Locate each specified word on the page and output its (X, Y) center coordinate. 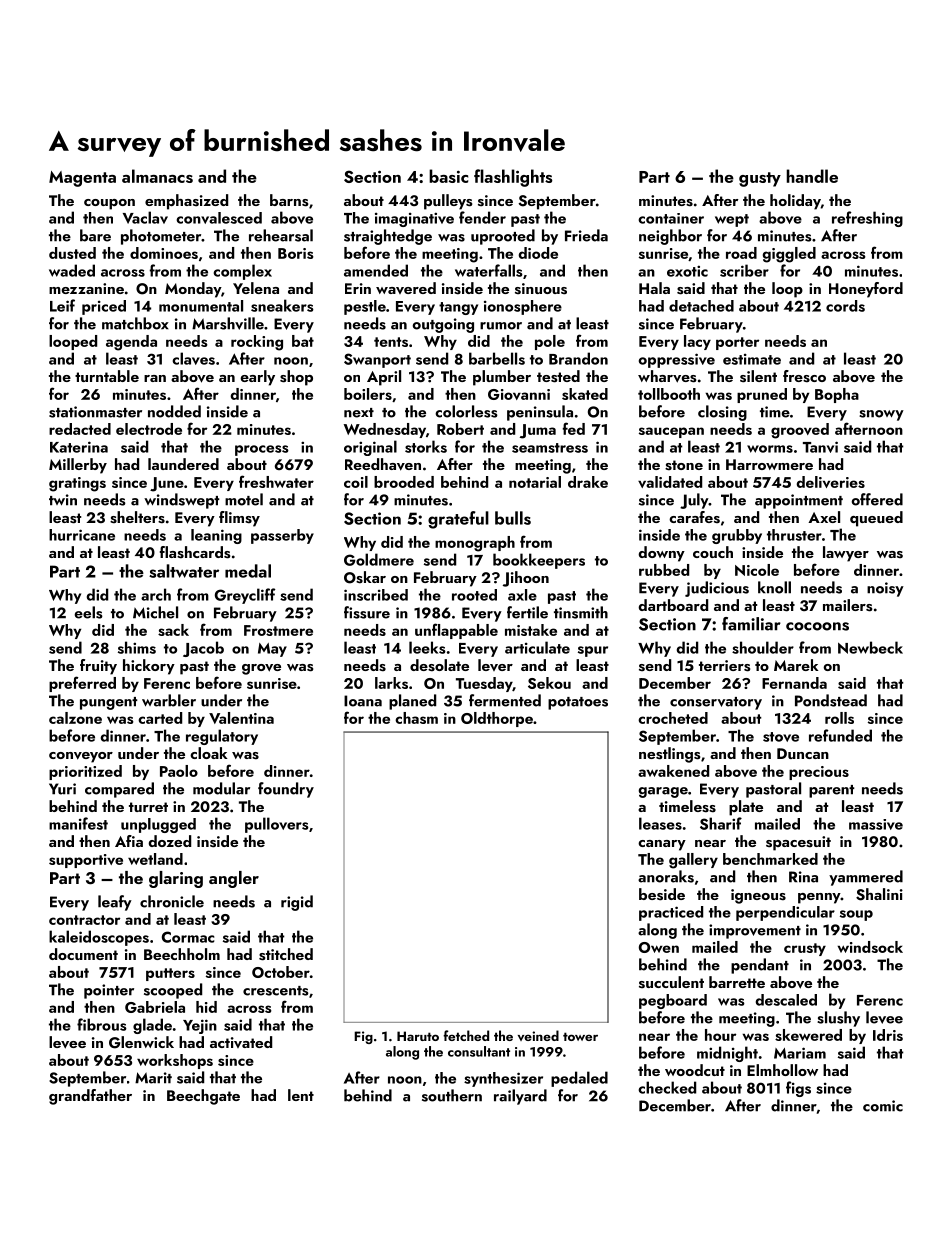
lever (495, 665)
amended (376, 270)
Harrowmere (769, 464)
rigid (297, 903)
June (167, 484)
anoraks (666, 876)
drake (588, 482)
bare (95, 235)
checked (667, 1087)
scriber (744, 270)
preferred (82, 684)
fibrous (102, 1024)
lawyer (846, 554)
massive (876, 824)
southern (452, 1095)
